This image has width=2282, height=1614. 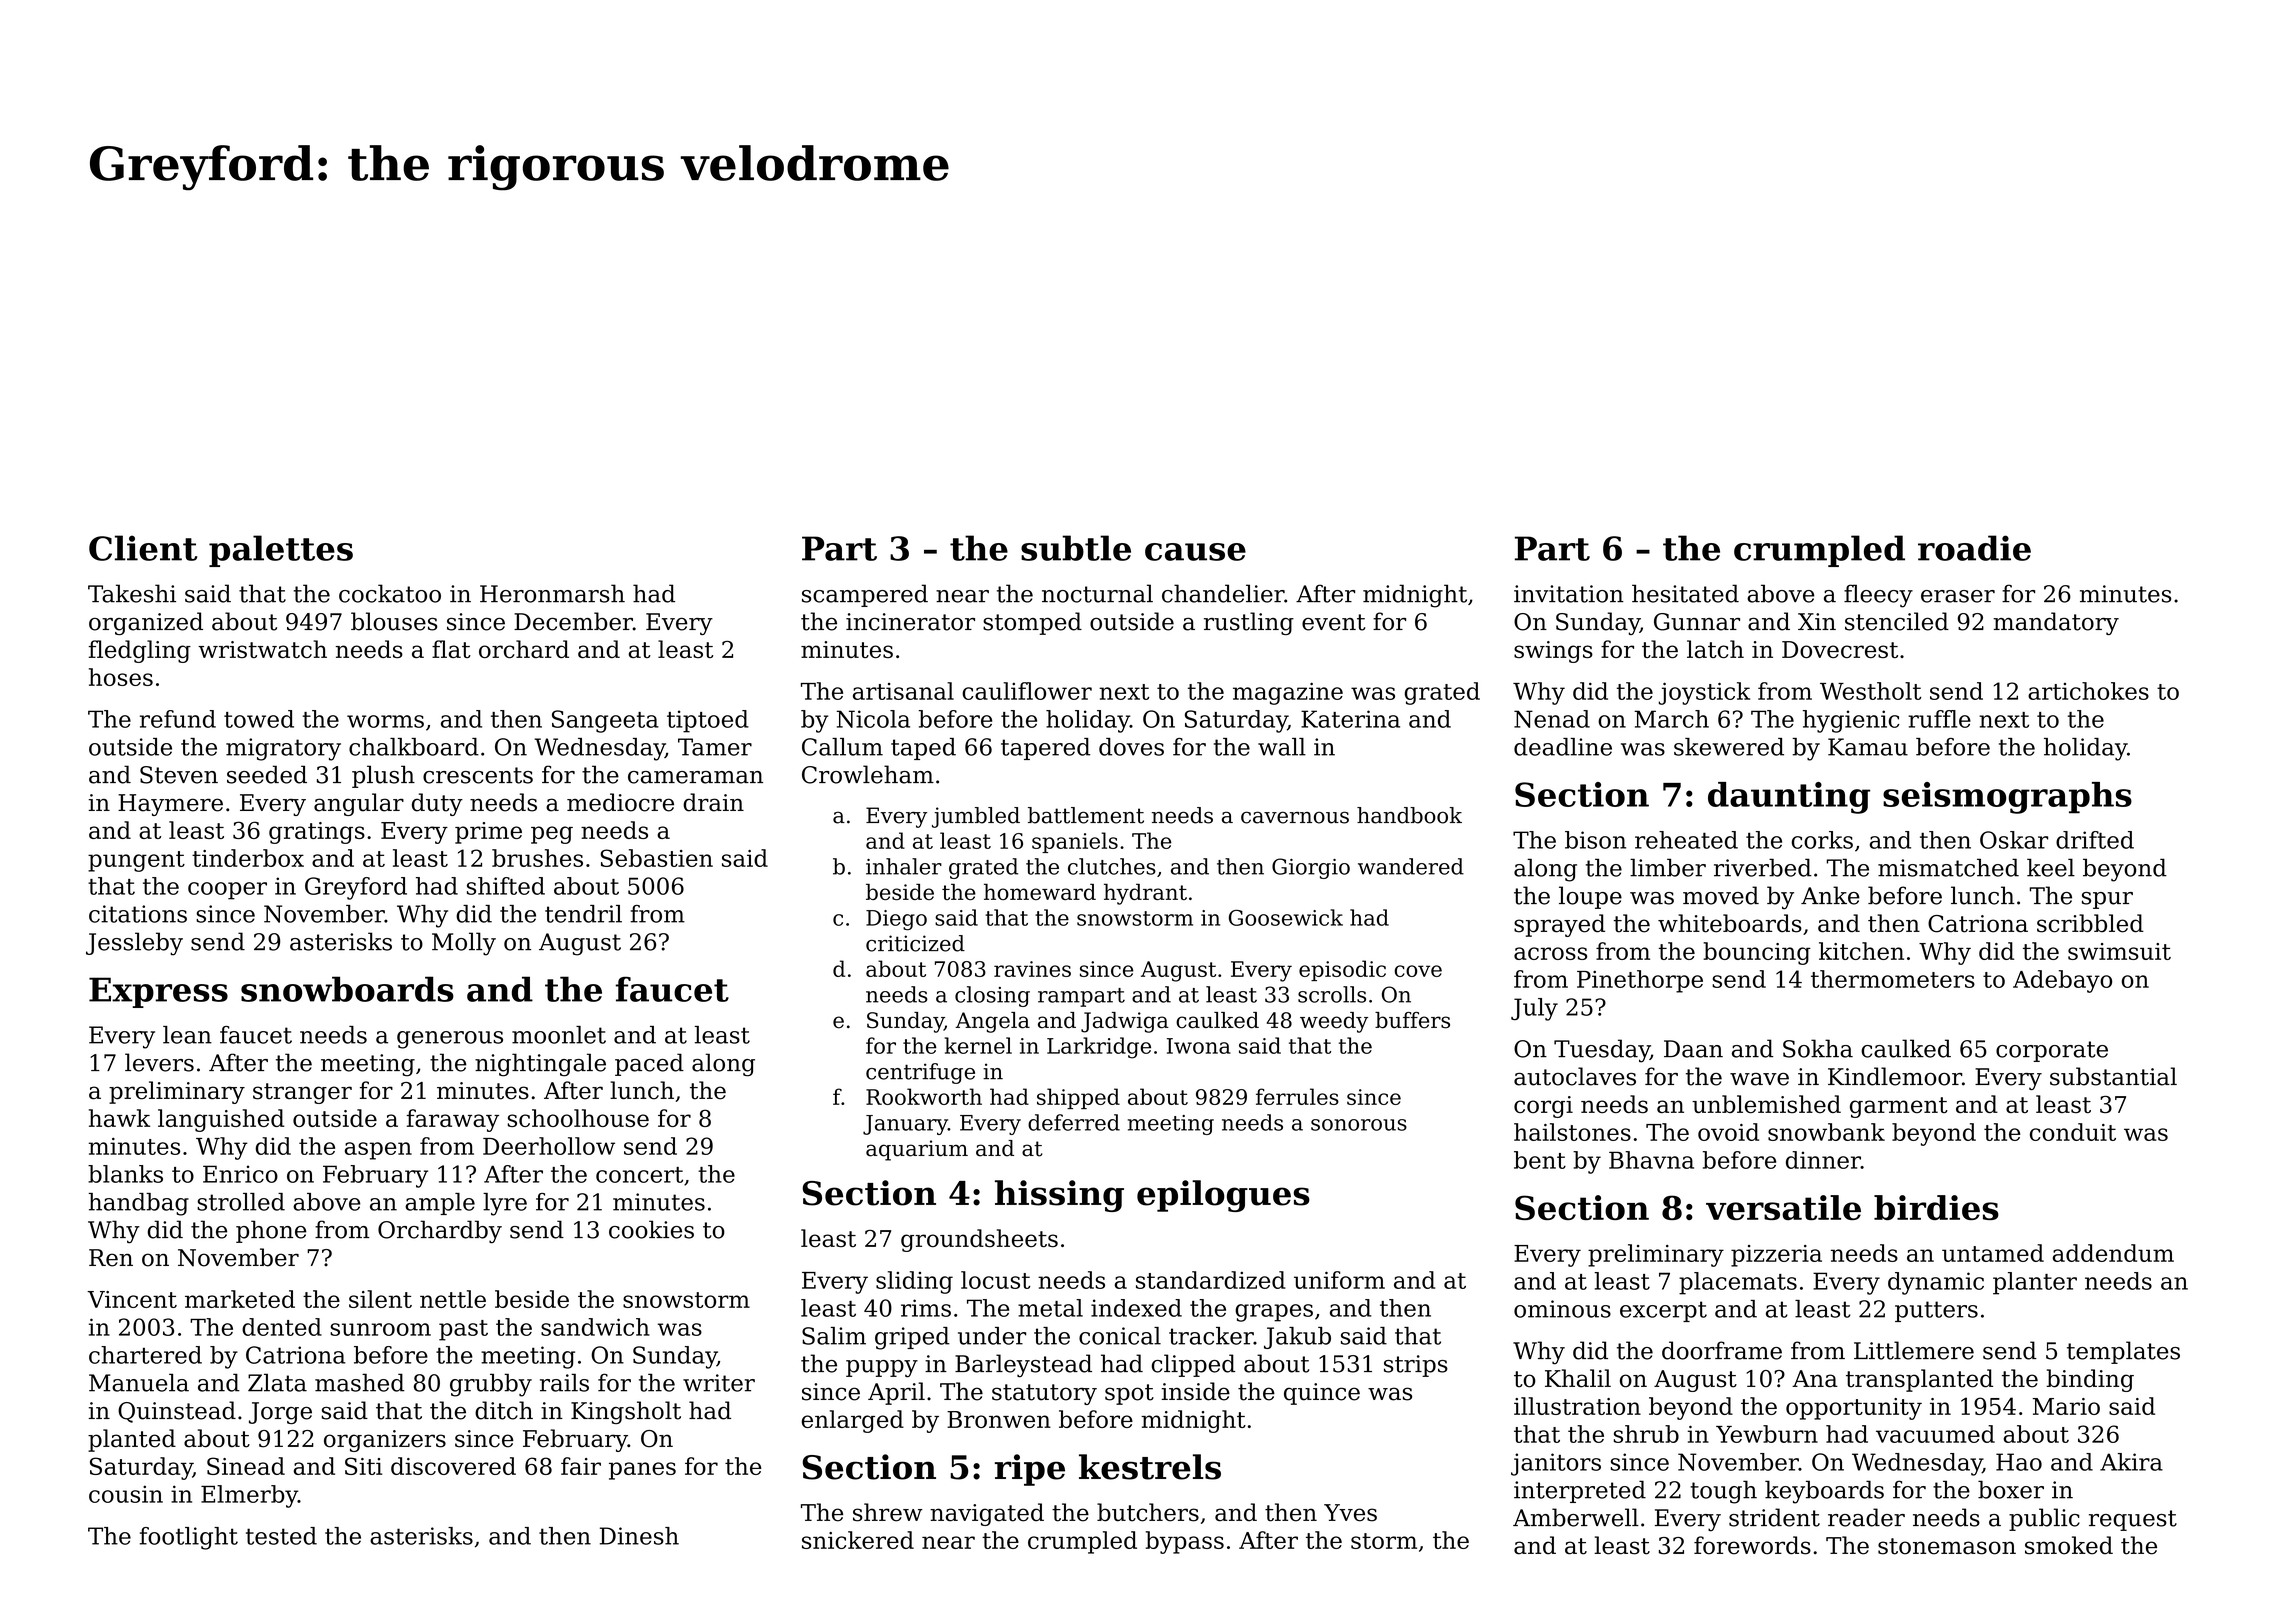 I want to click on blanks, so click(x=125, y=1174).
